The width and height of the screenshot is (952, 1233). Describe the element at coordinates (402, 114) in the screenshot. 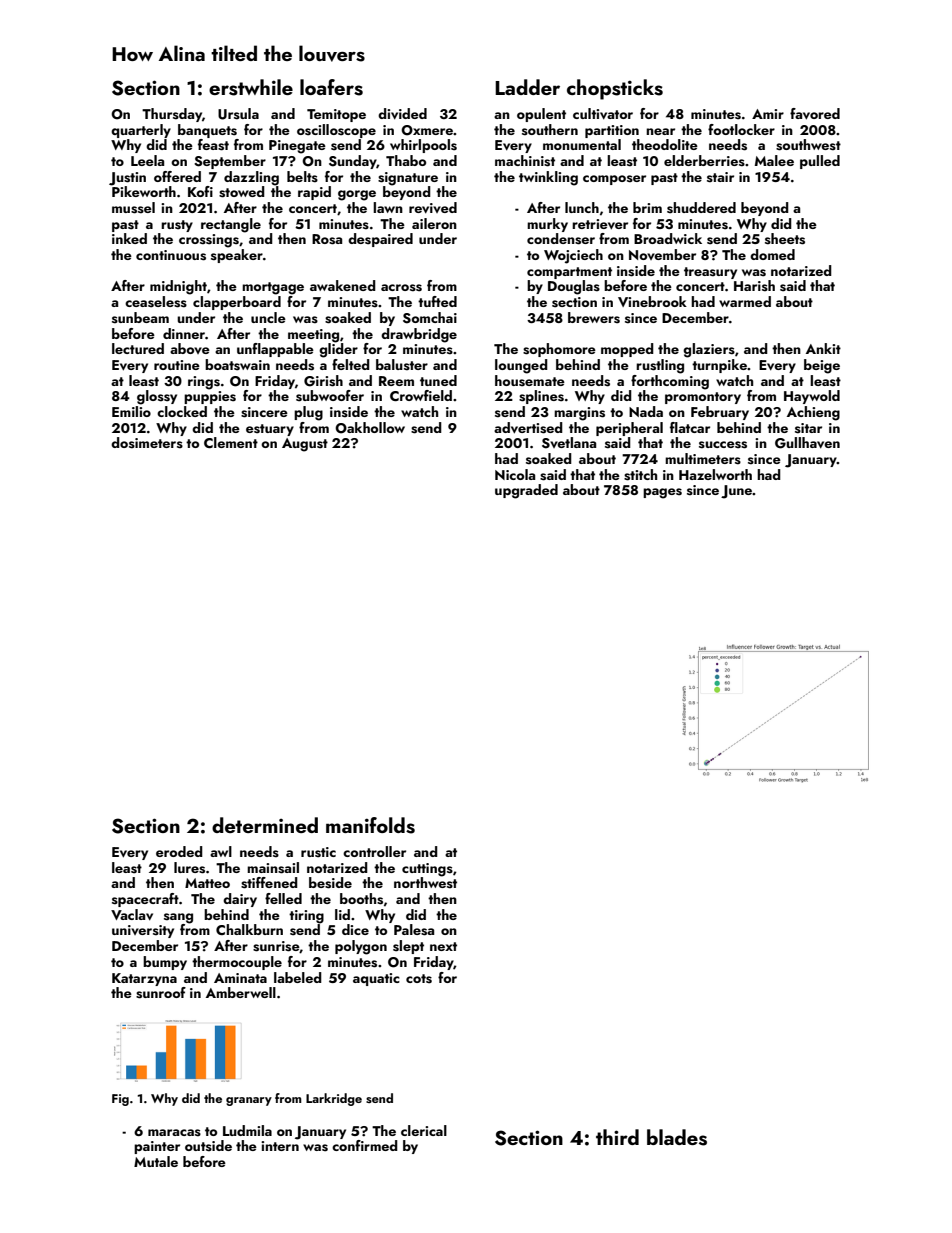

I see `divided` at that location.
